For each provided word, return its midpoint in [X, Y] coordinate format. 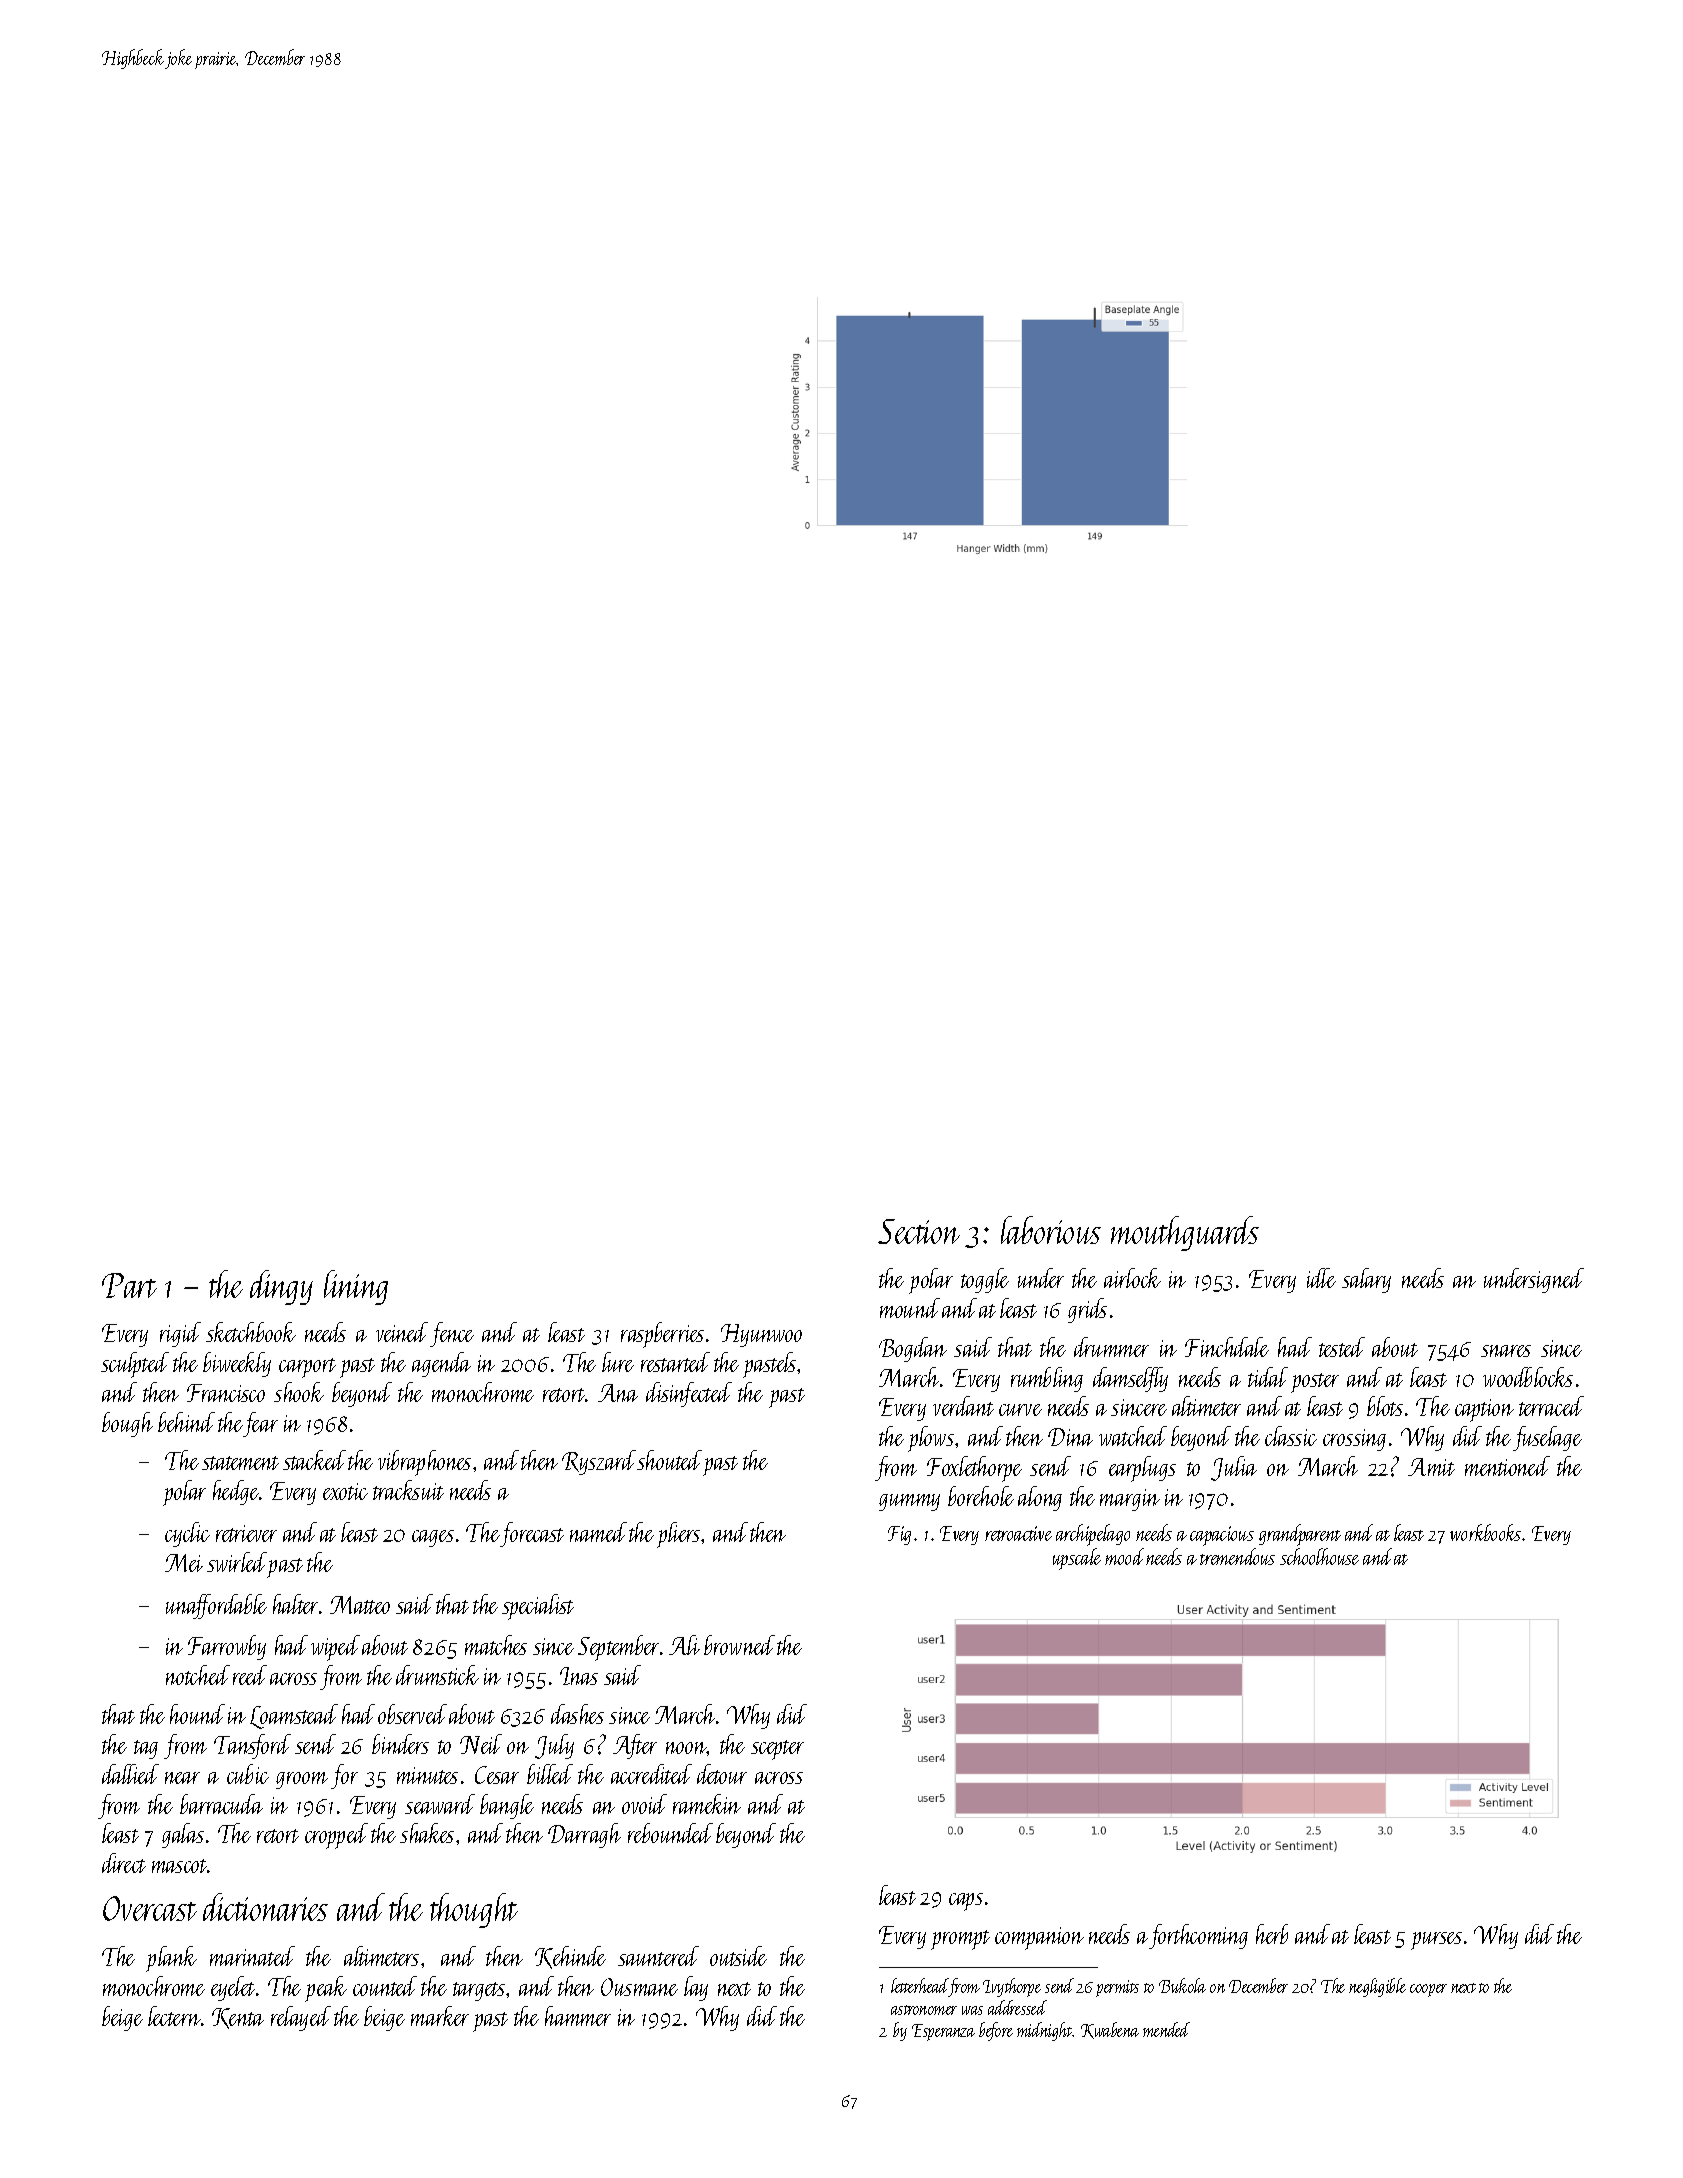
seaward [440, 1804]
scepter [777, 1750]
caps [966, 1902]
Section [919, 1231]
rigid [180, 1334]
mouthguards [1185, 1233]
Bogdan [913, 1349]
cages [433, 1538]
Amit [1431, 1467]
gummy [909, 1502]
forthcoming [1198, 1936]
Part [129, 1285]
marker [440, 2016]
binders [400, 1744]
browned [739, 1645]
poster [1315, 1383]
